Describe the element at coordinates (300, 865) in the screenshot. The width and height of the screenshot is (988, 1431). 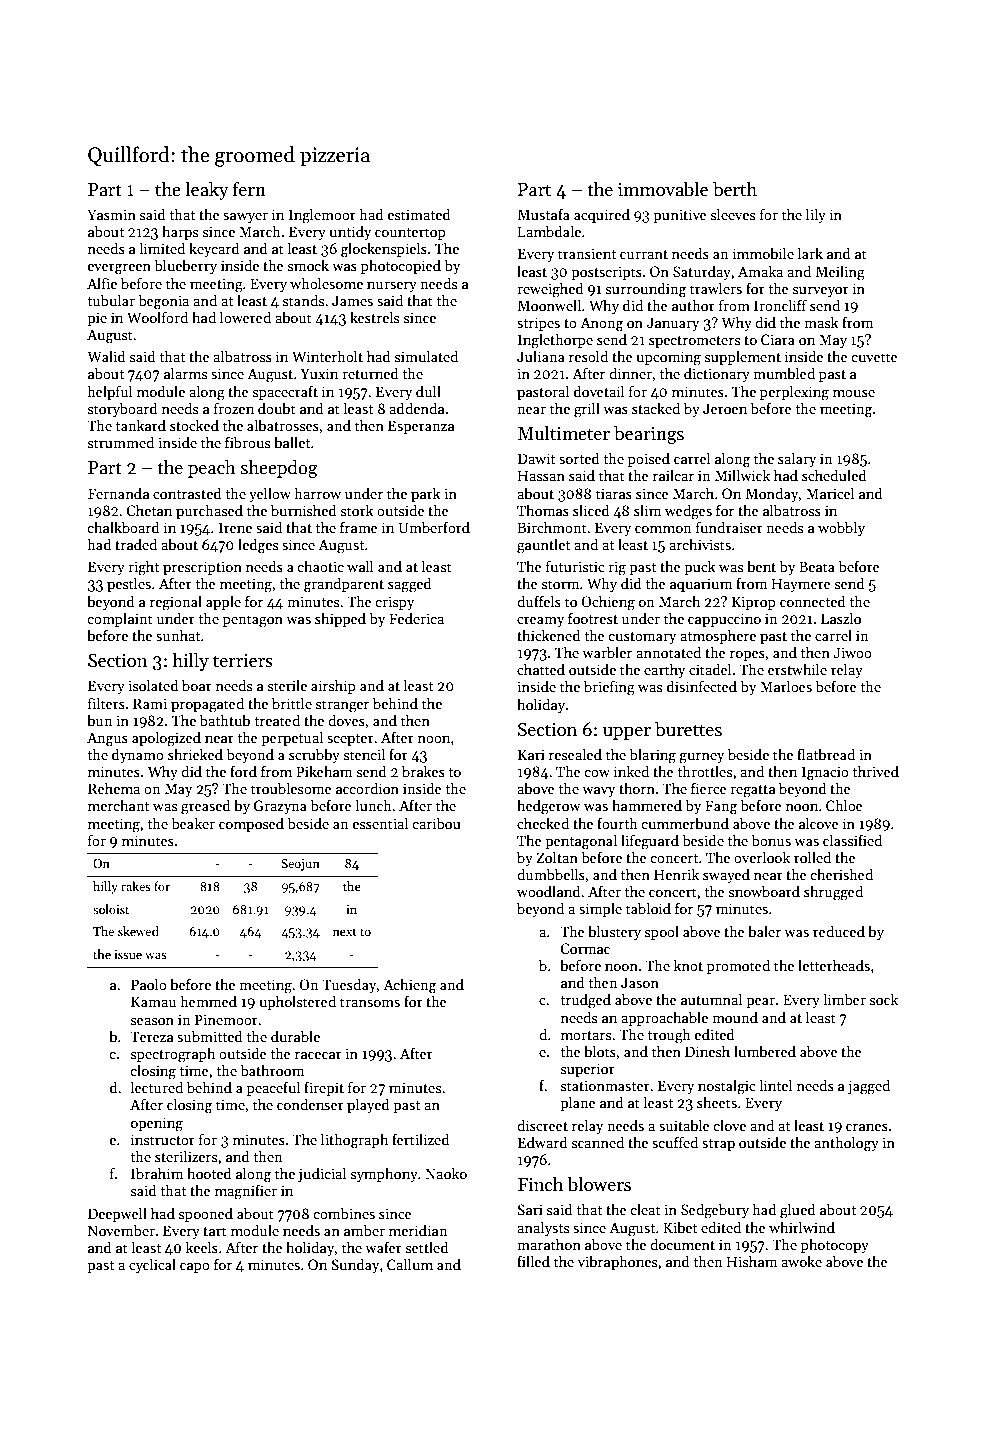
I see `Seojun` at that location.
